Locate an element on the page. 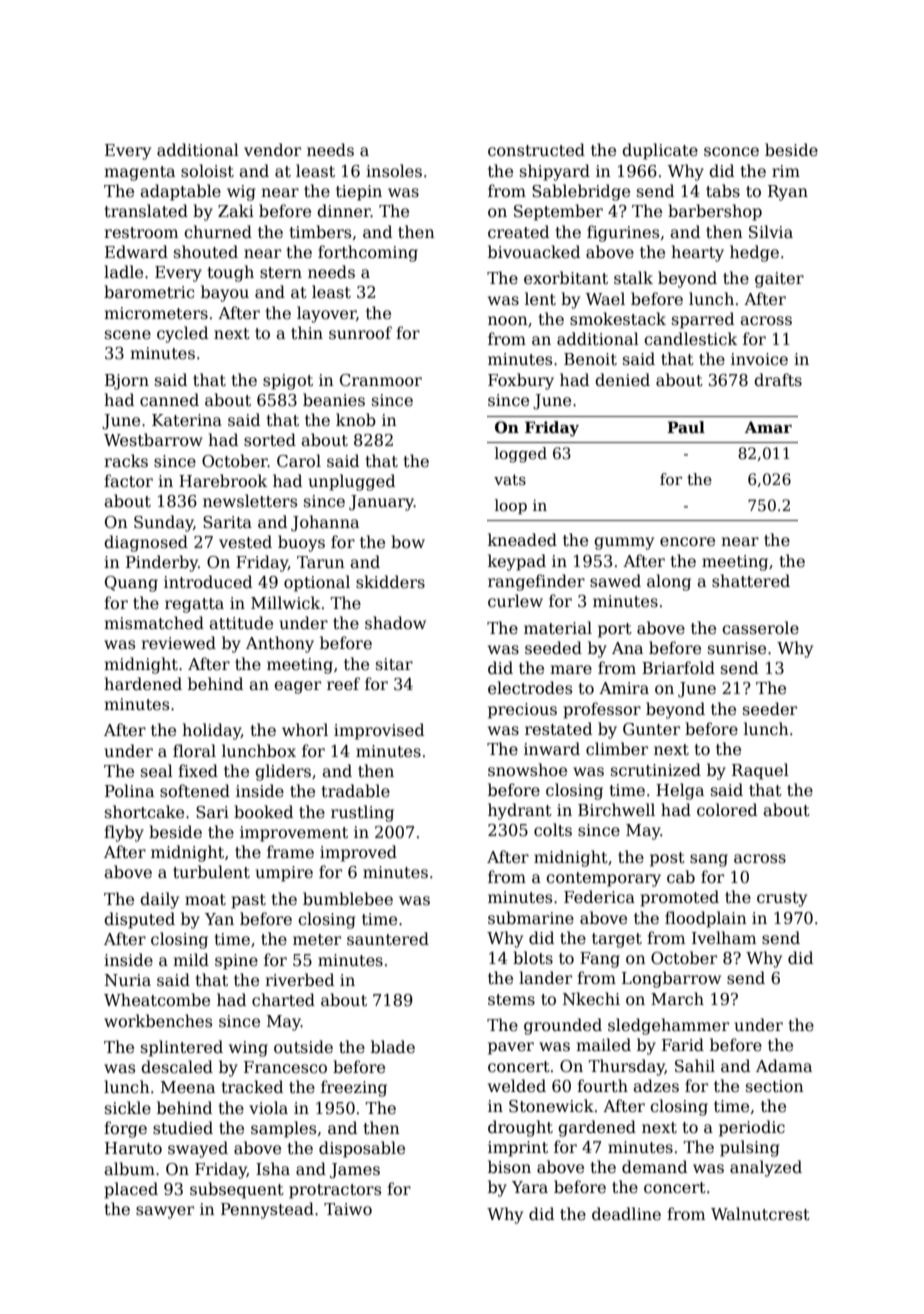 This document has height=1314, width=924. Walnutcrest is located at coordinates (760, 1213).
